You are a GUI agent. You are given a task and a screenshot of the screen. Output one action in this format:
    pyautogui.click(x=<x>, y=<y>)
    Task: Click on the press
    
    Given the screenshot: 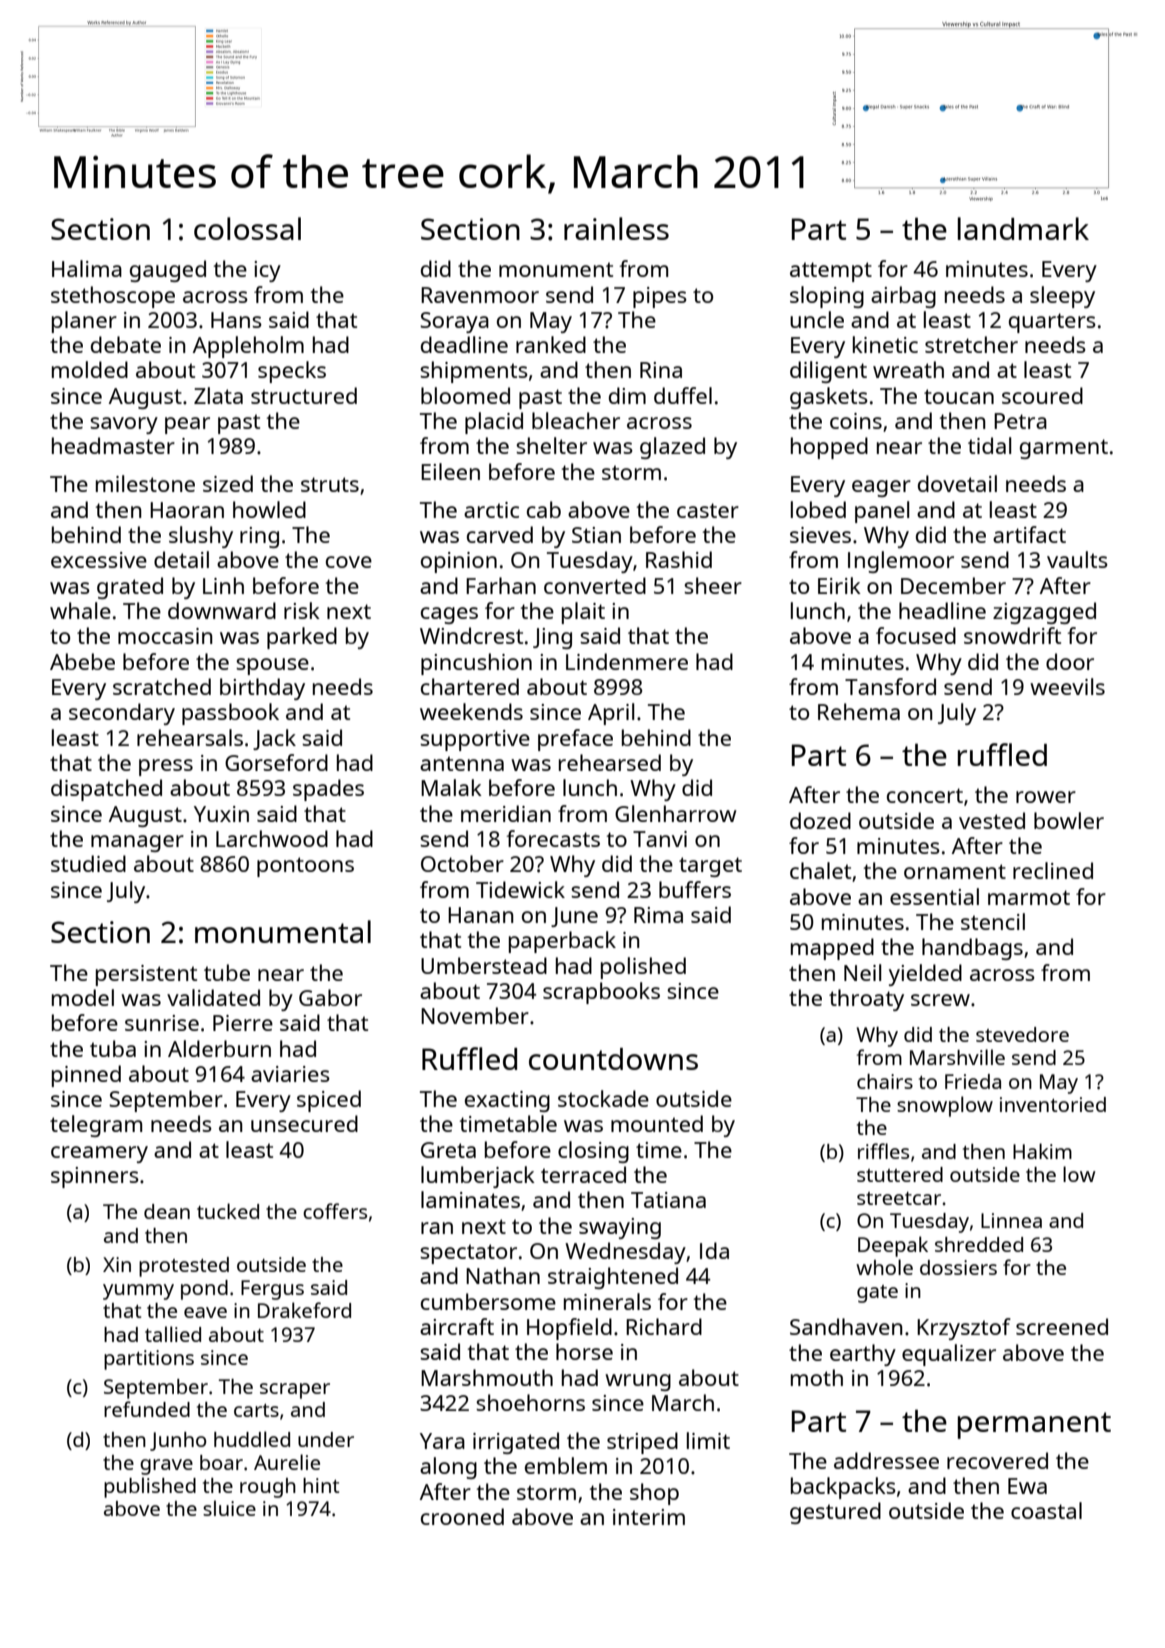 What is the action you would take?
    pyautogui.click(x=166, y=767)
